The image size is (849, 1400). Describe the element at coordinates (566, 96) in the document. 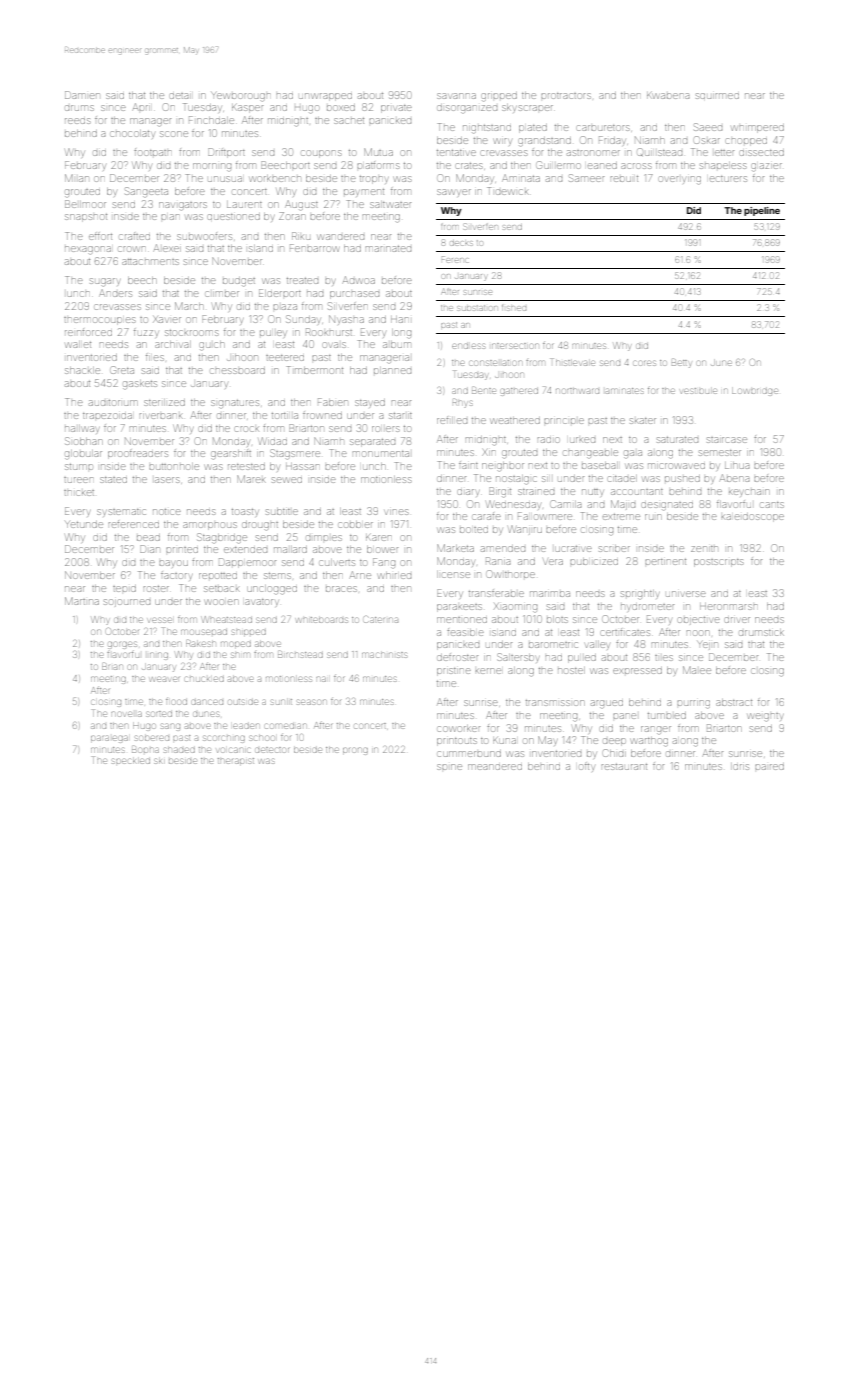

I see `protractors` at that location.
